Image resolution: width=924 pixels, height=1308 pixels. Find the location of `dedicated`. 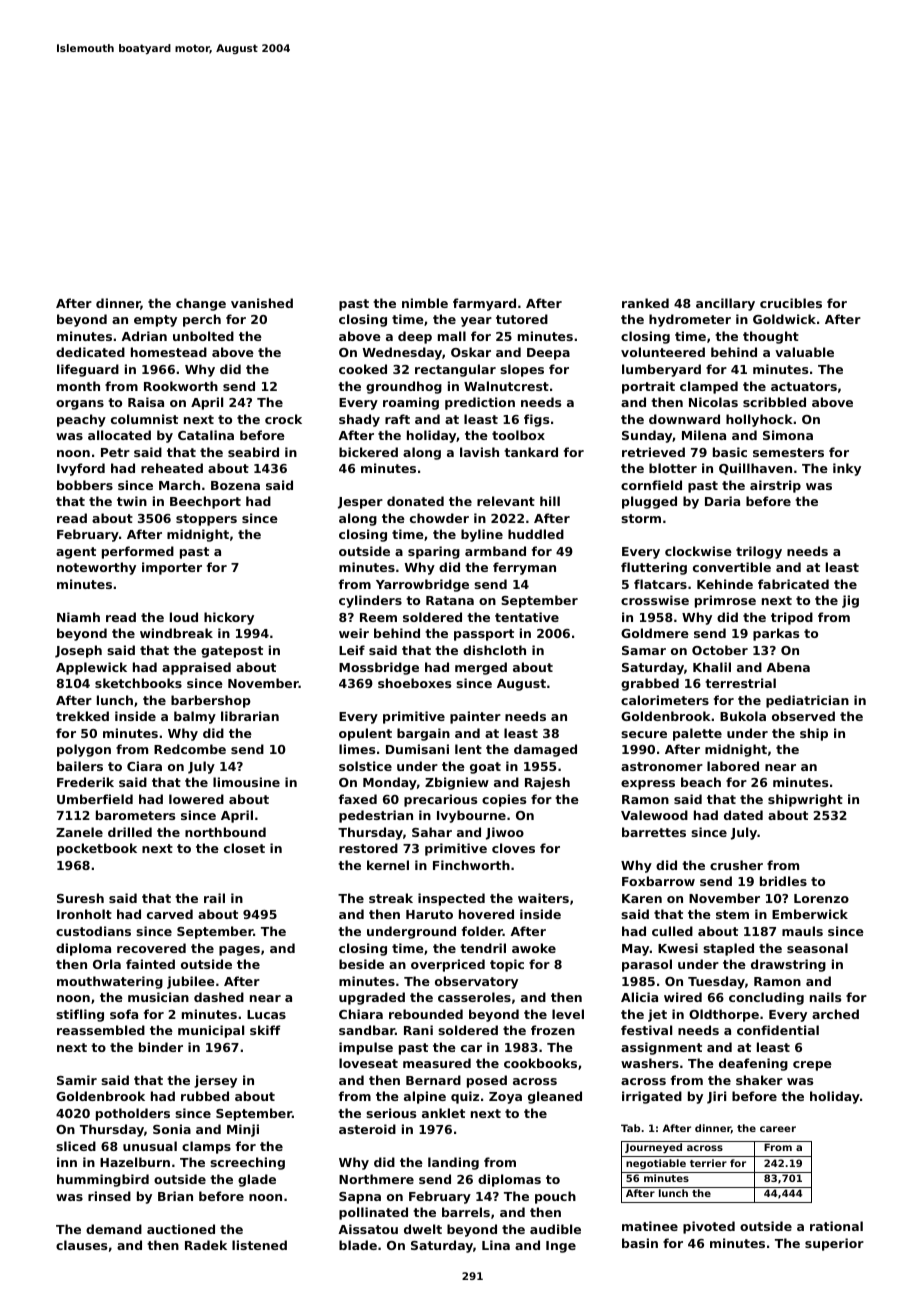

dedicated is located at coordinates (90, 352).
